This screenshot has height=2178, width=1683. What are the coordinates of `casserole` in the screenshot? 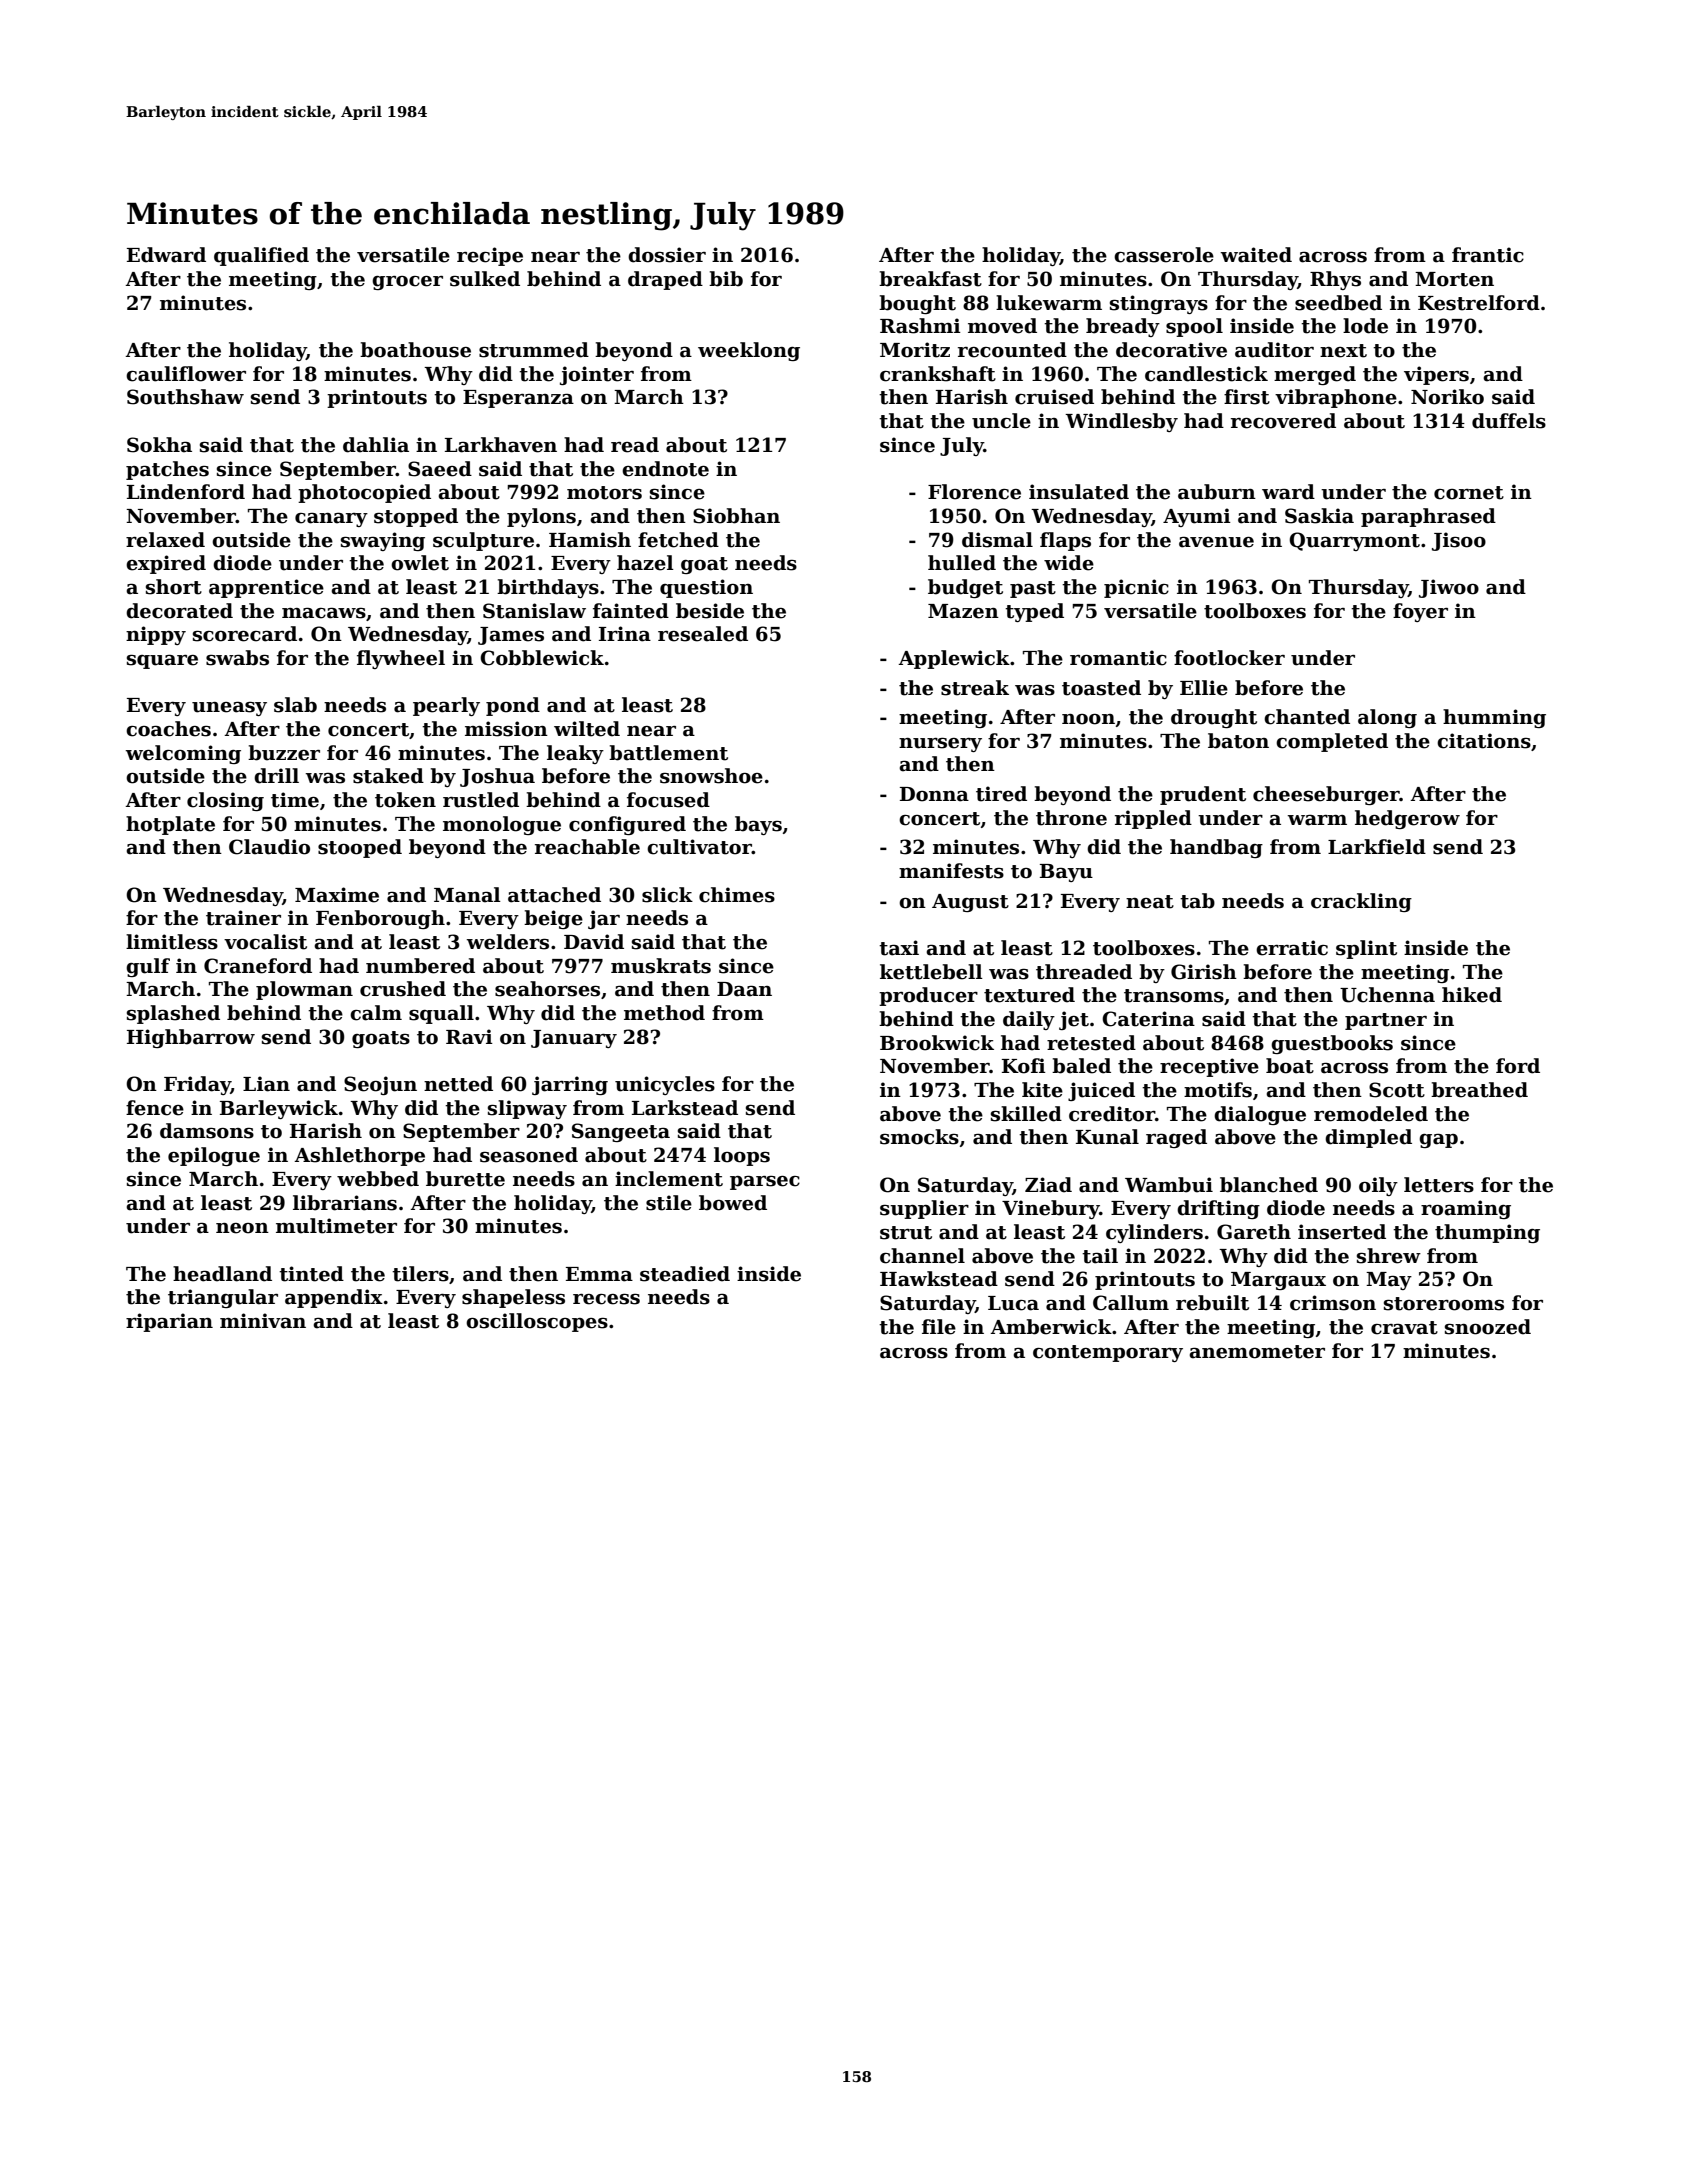 It's located at (1164, 255).
